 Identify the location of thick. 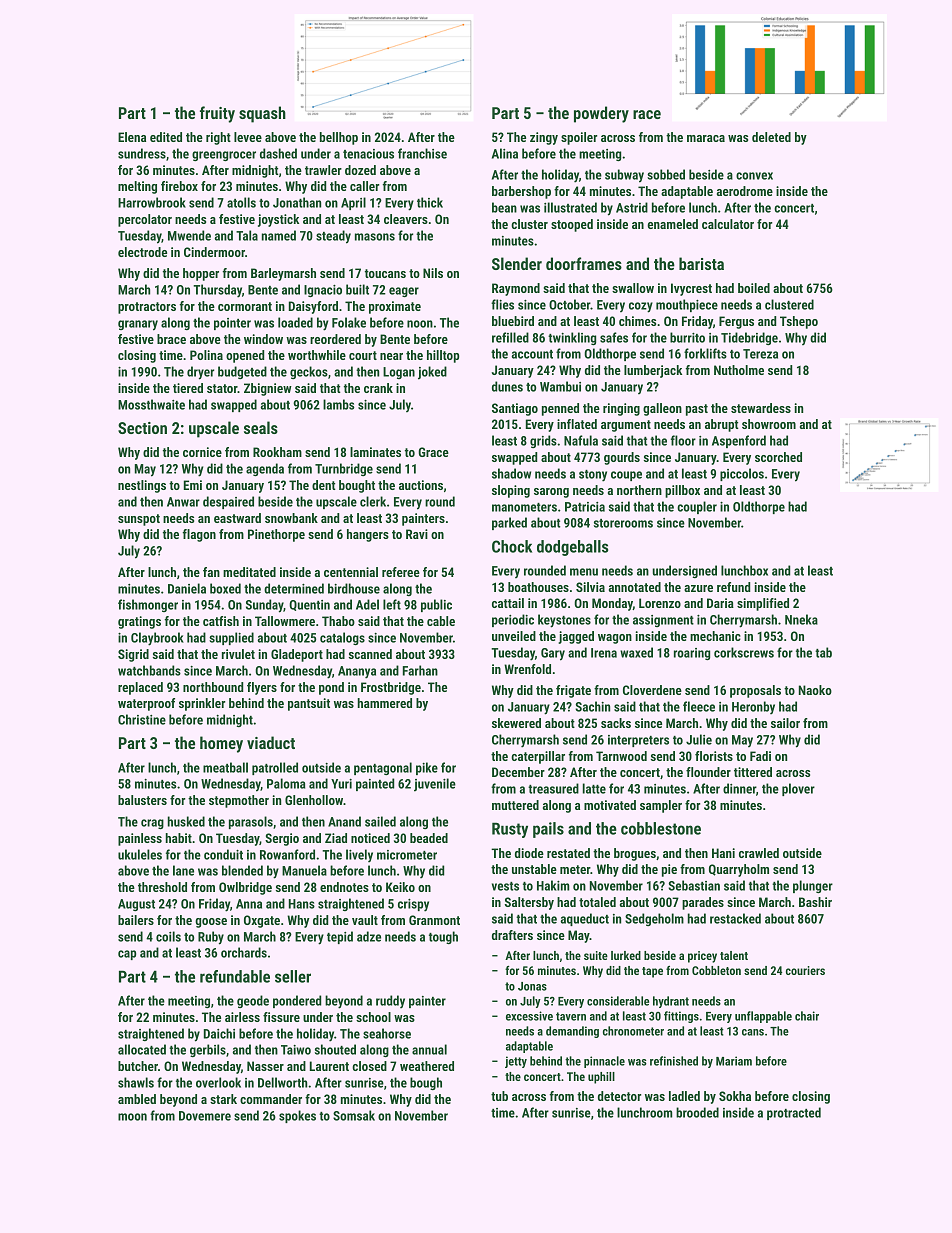
(430, 202).
